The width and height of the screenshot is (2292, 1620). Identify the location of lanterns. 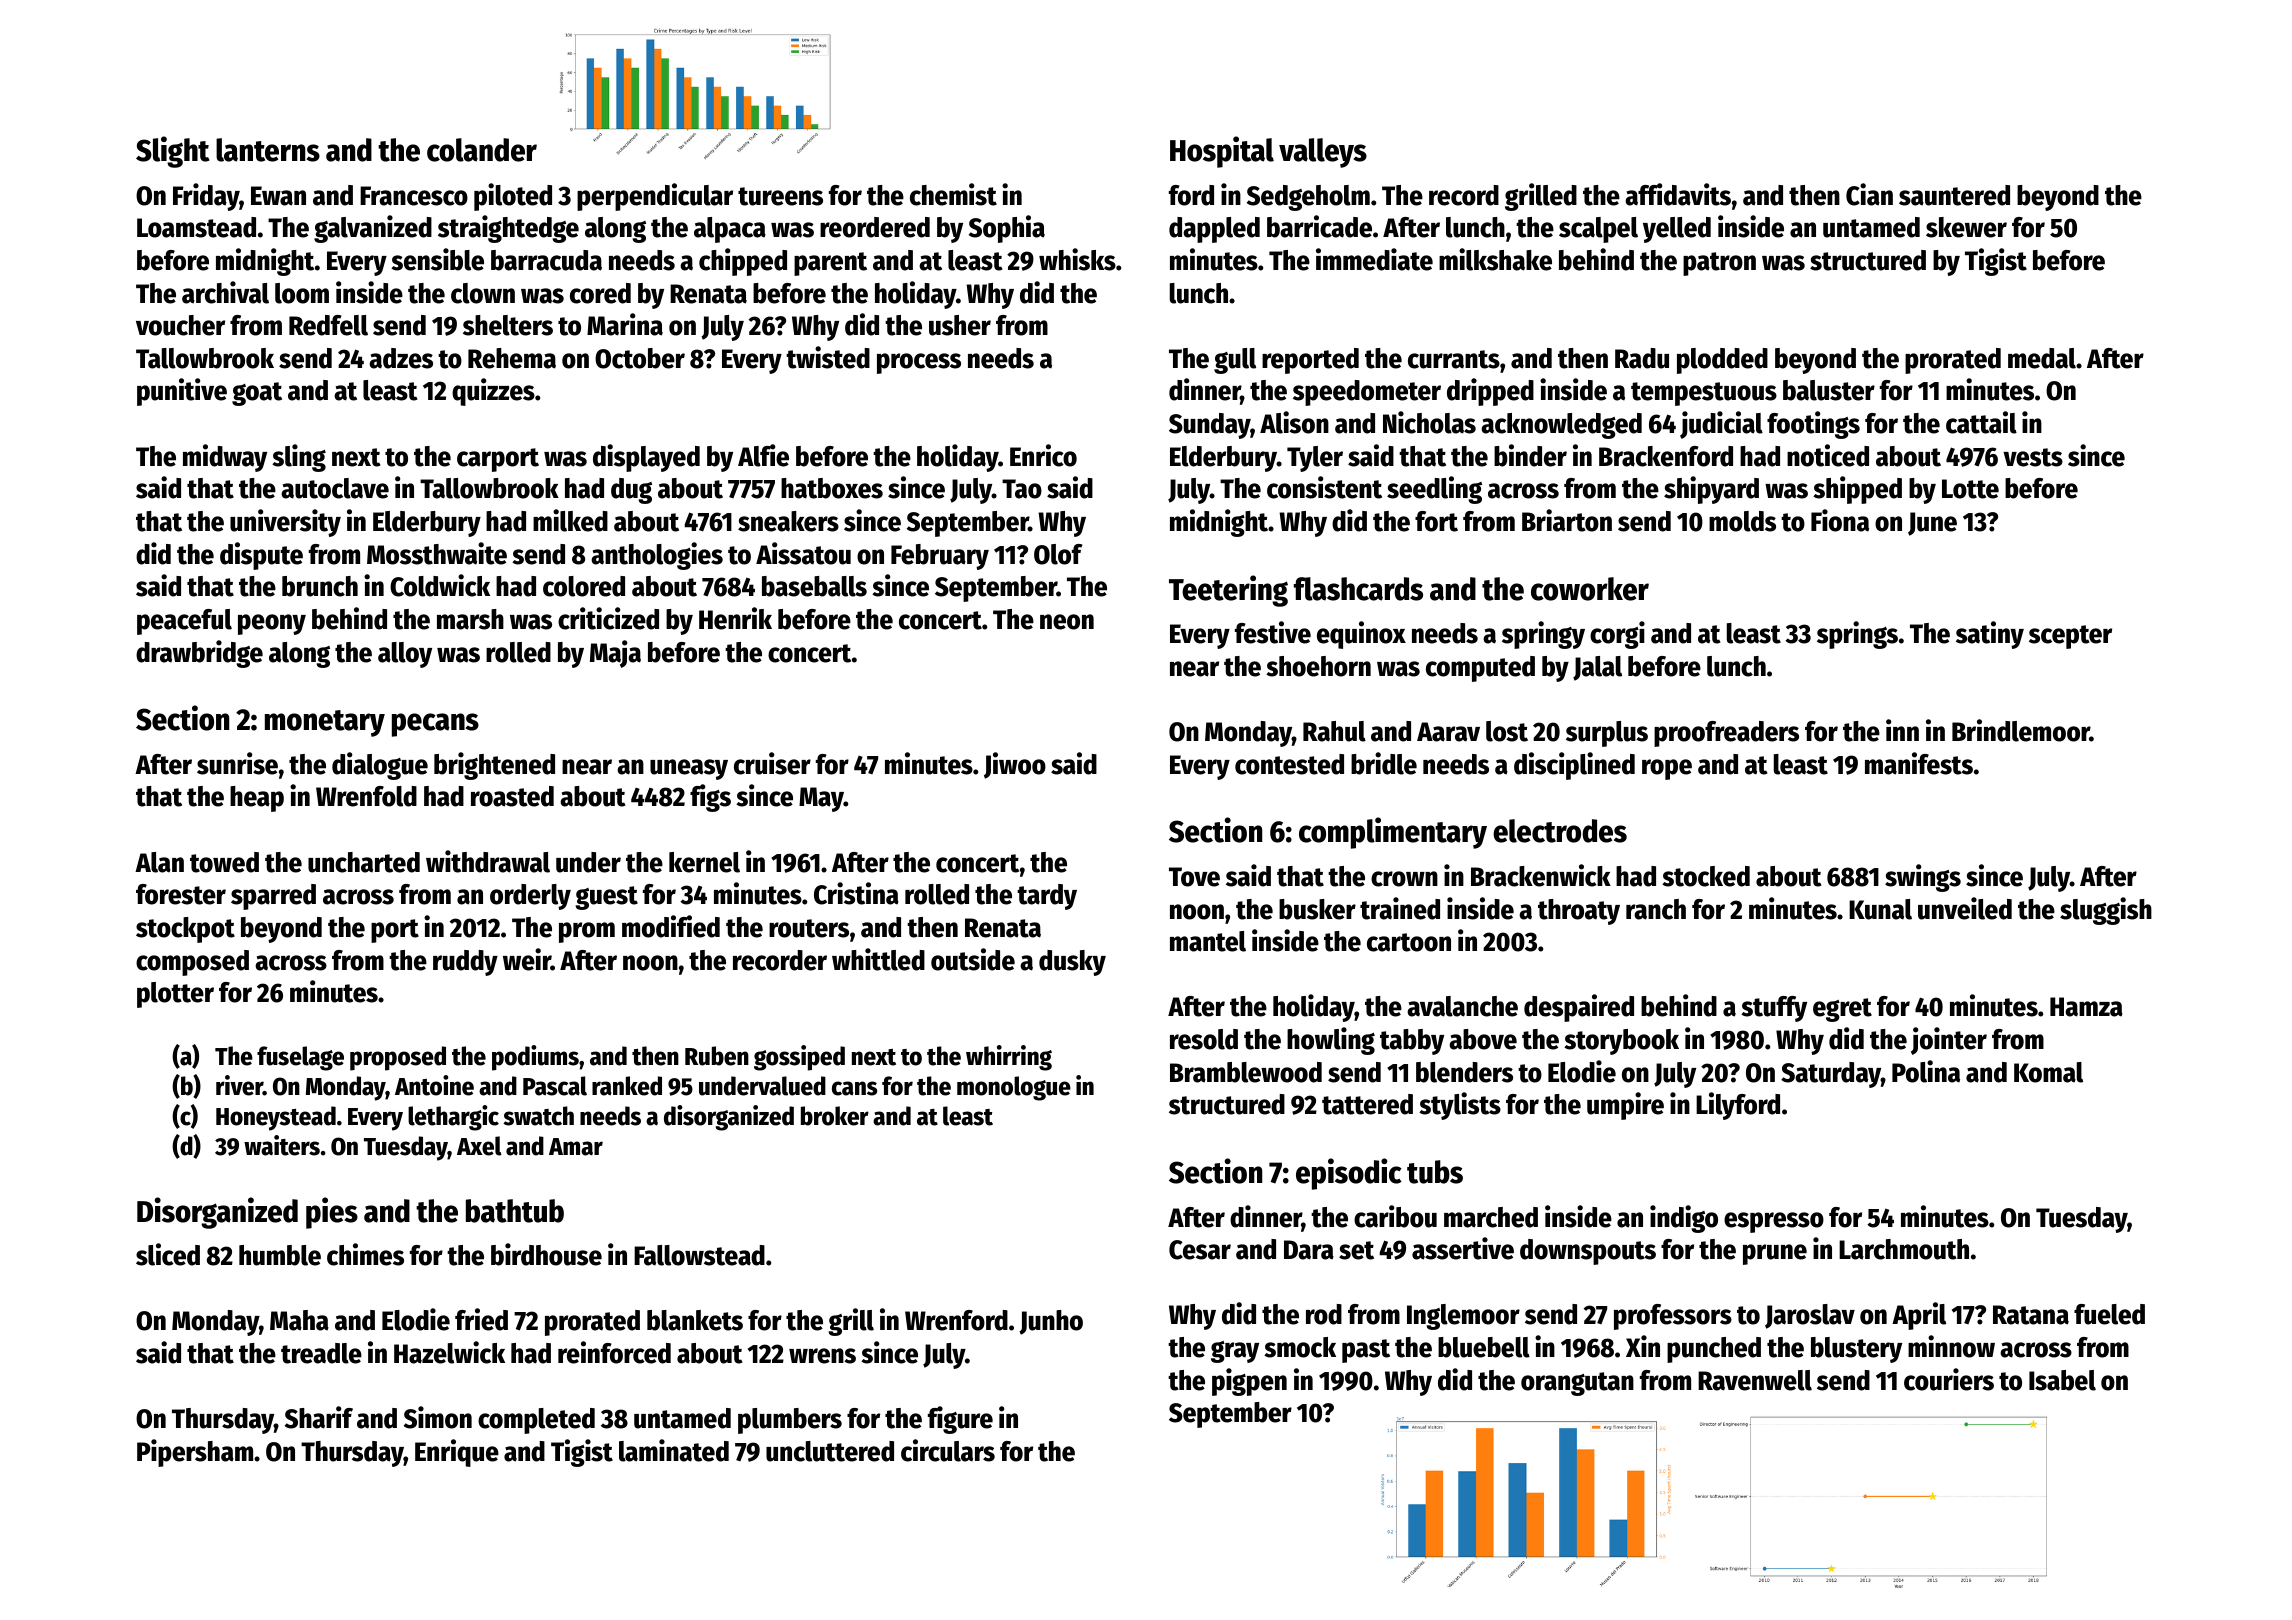
(268, 150).
